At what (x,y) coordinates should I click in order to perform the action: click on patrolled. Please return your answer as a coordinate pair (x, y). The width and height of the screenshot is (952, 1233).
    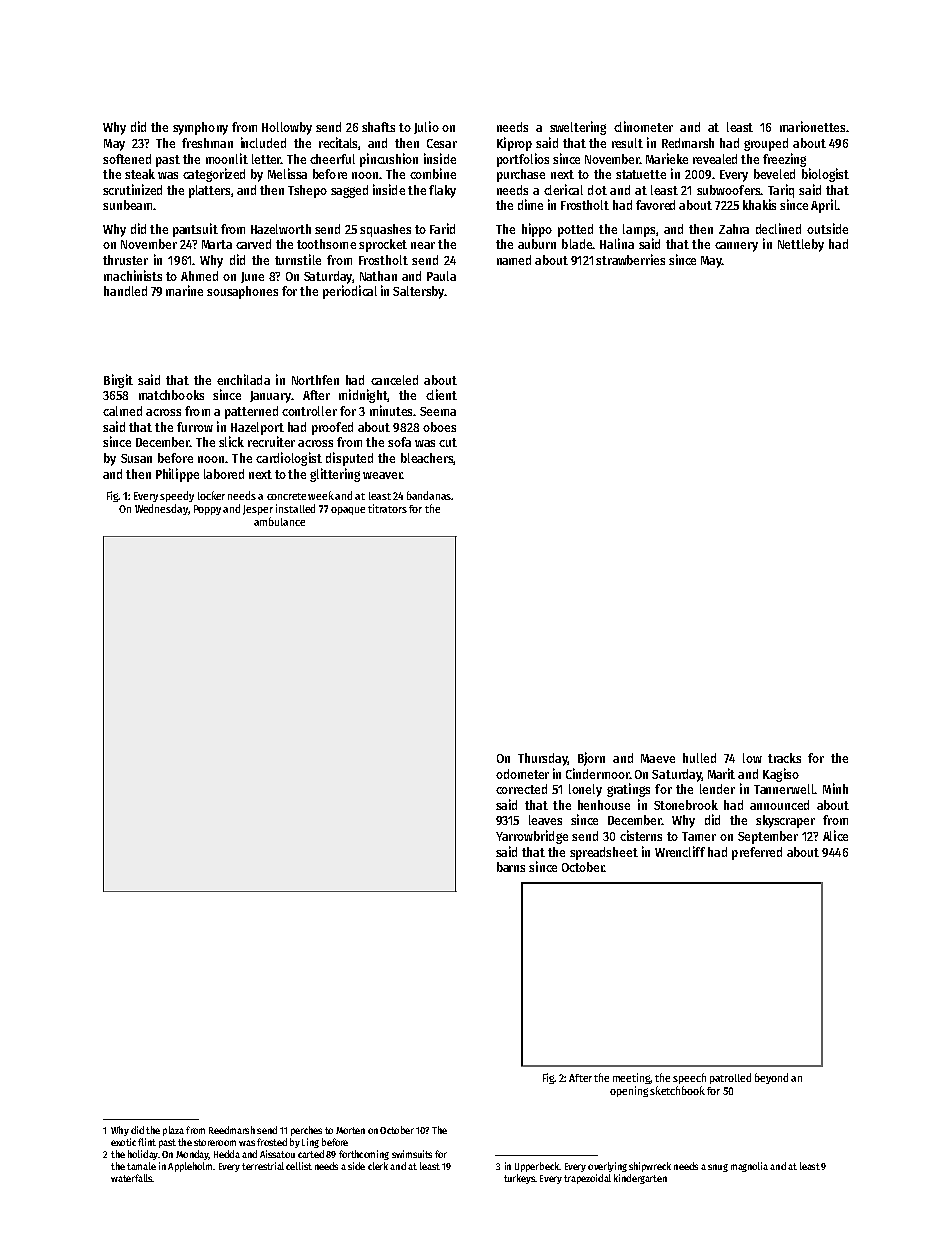
    Looking at the image, I should click on (730, 1078).
